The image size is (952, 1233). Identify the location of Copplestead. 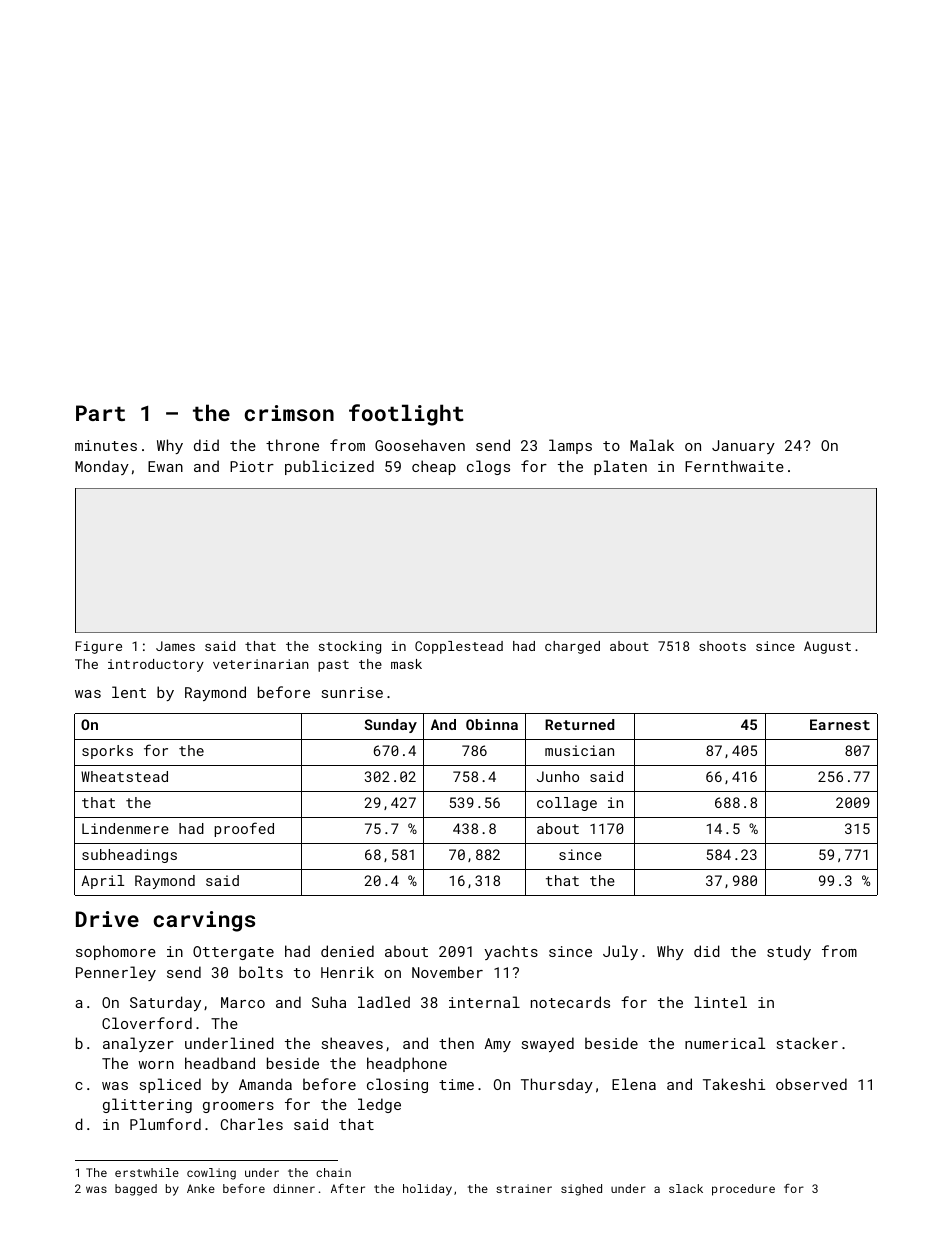
(459, 647).
